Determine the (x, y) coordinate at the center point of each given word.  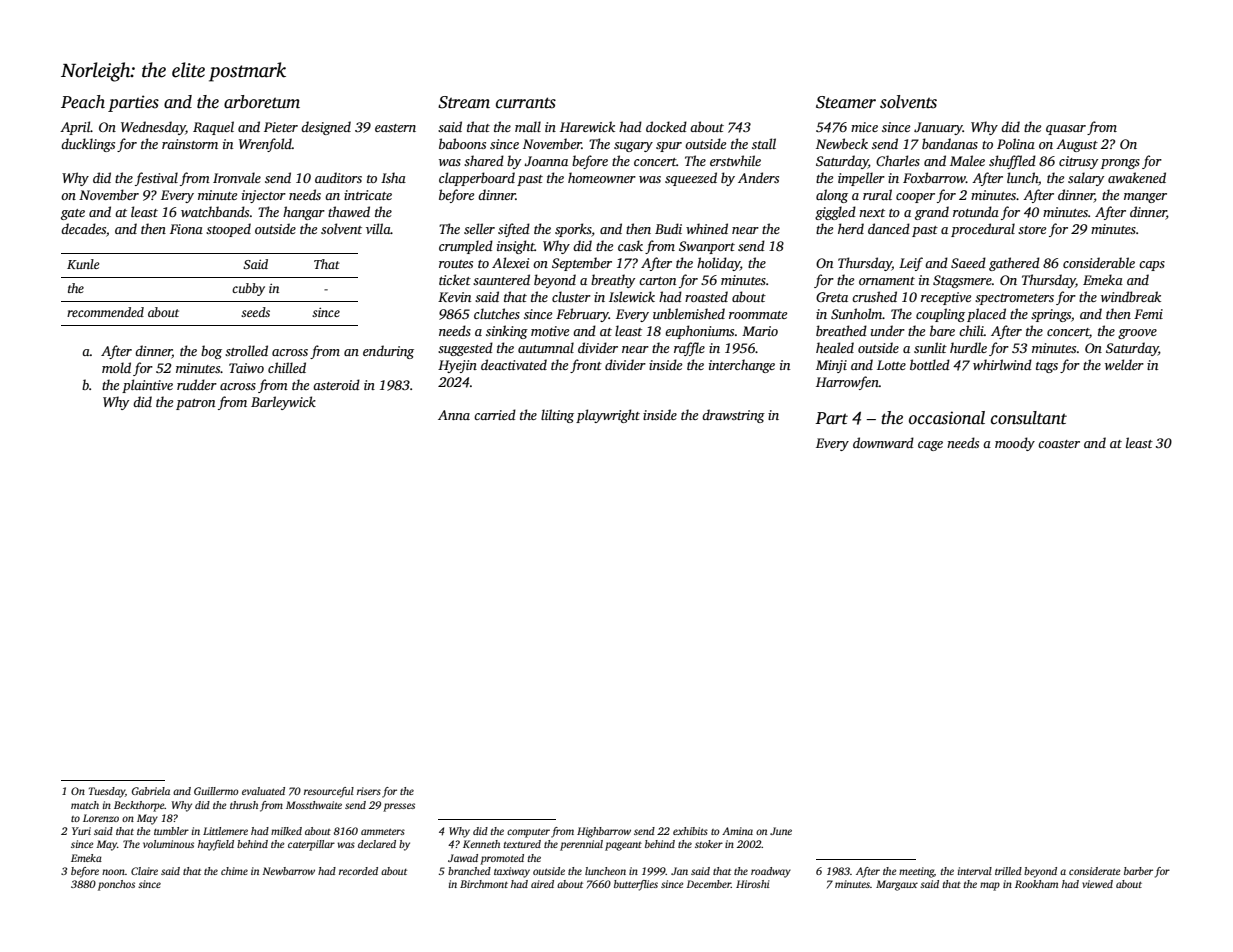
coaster (1059, 444)
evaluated (263, 791)
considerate (1095, 871)
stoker (709, 844)
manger (1145, 198)
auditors (338, 177)
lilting (557, 416)
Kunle (83, 264)
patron (195, 404)
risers (369, 791)
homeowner (602, 177)
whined (707, 228)
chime (234, 871)
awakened (1137, 177)
